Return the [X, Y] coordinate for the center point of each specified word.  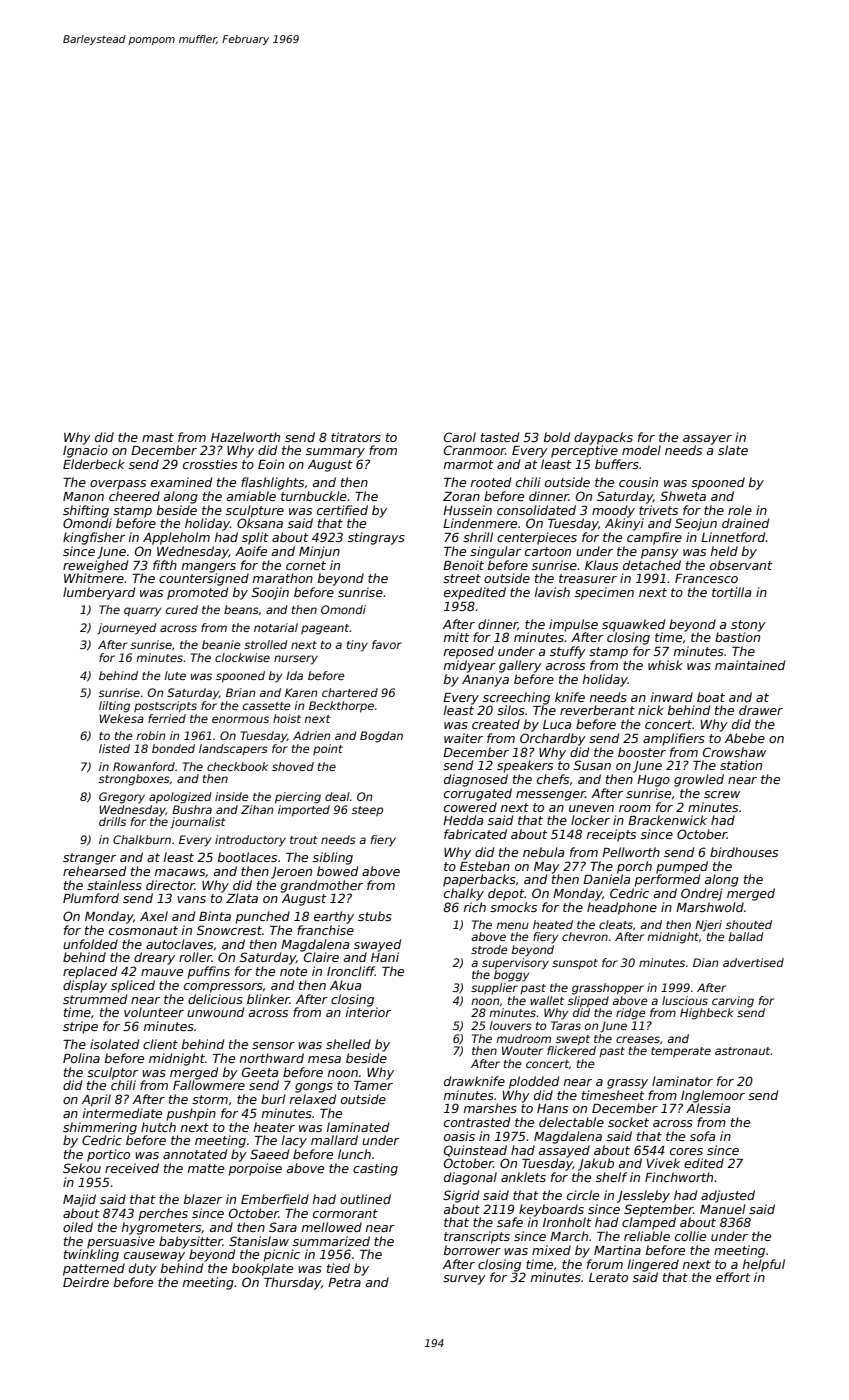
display [85, 986]
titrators [356, 437]
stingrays [376, 538]
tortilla [731, 592]
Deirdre [86, 1282]
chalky [464, 894]
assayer [707, 440]
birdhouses [744, 852]
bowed [337, 871]
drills [112, 821]
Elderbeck [94, 464]
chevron [585, 936]
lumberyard [99, 593]
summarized [331, 1241]
